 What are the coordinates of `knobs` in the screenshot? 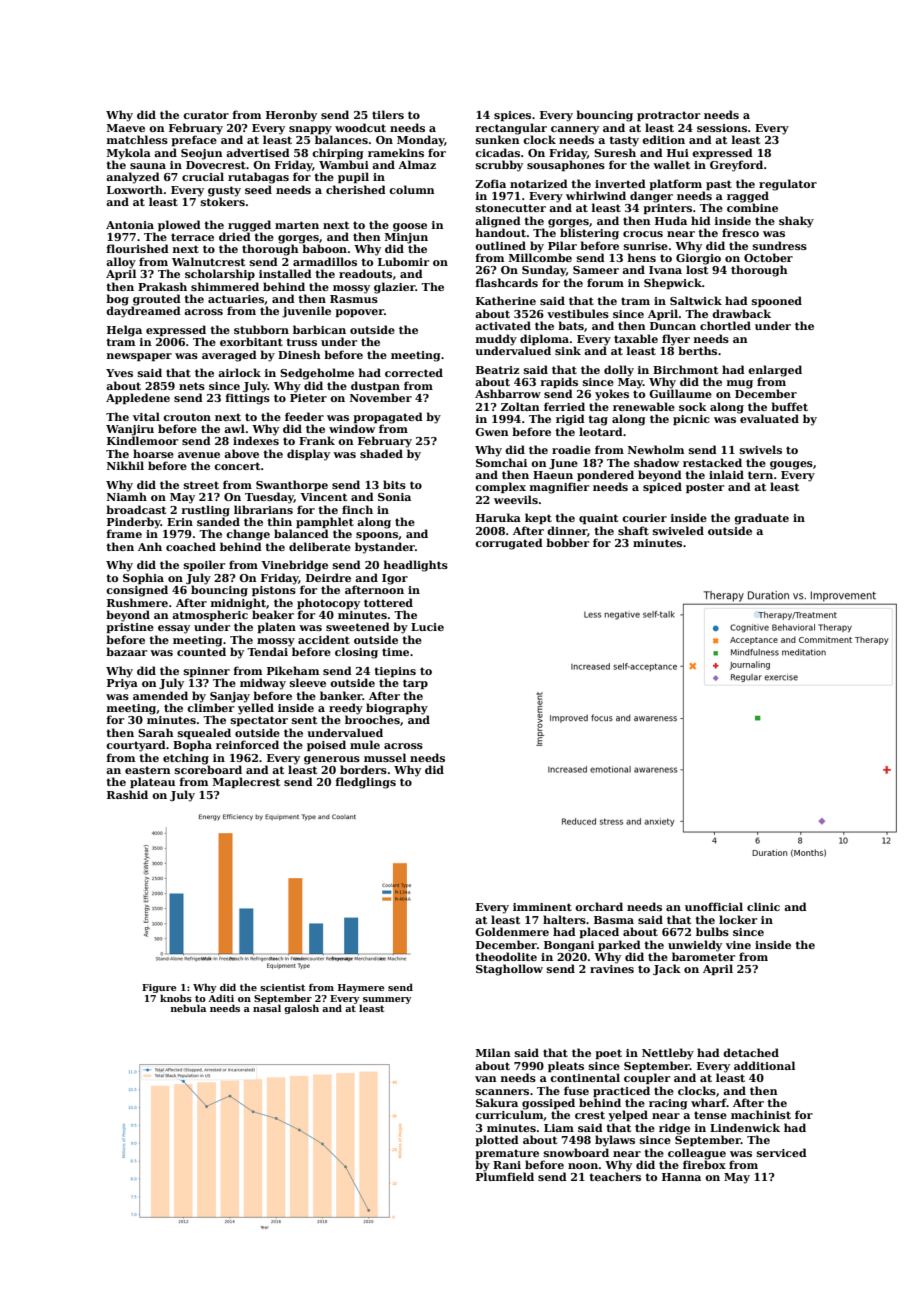 It's located at (176, 998).
